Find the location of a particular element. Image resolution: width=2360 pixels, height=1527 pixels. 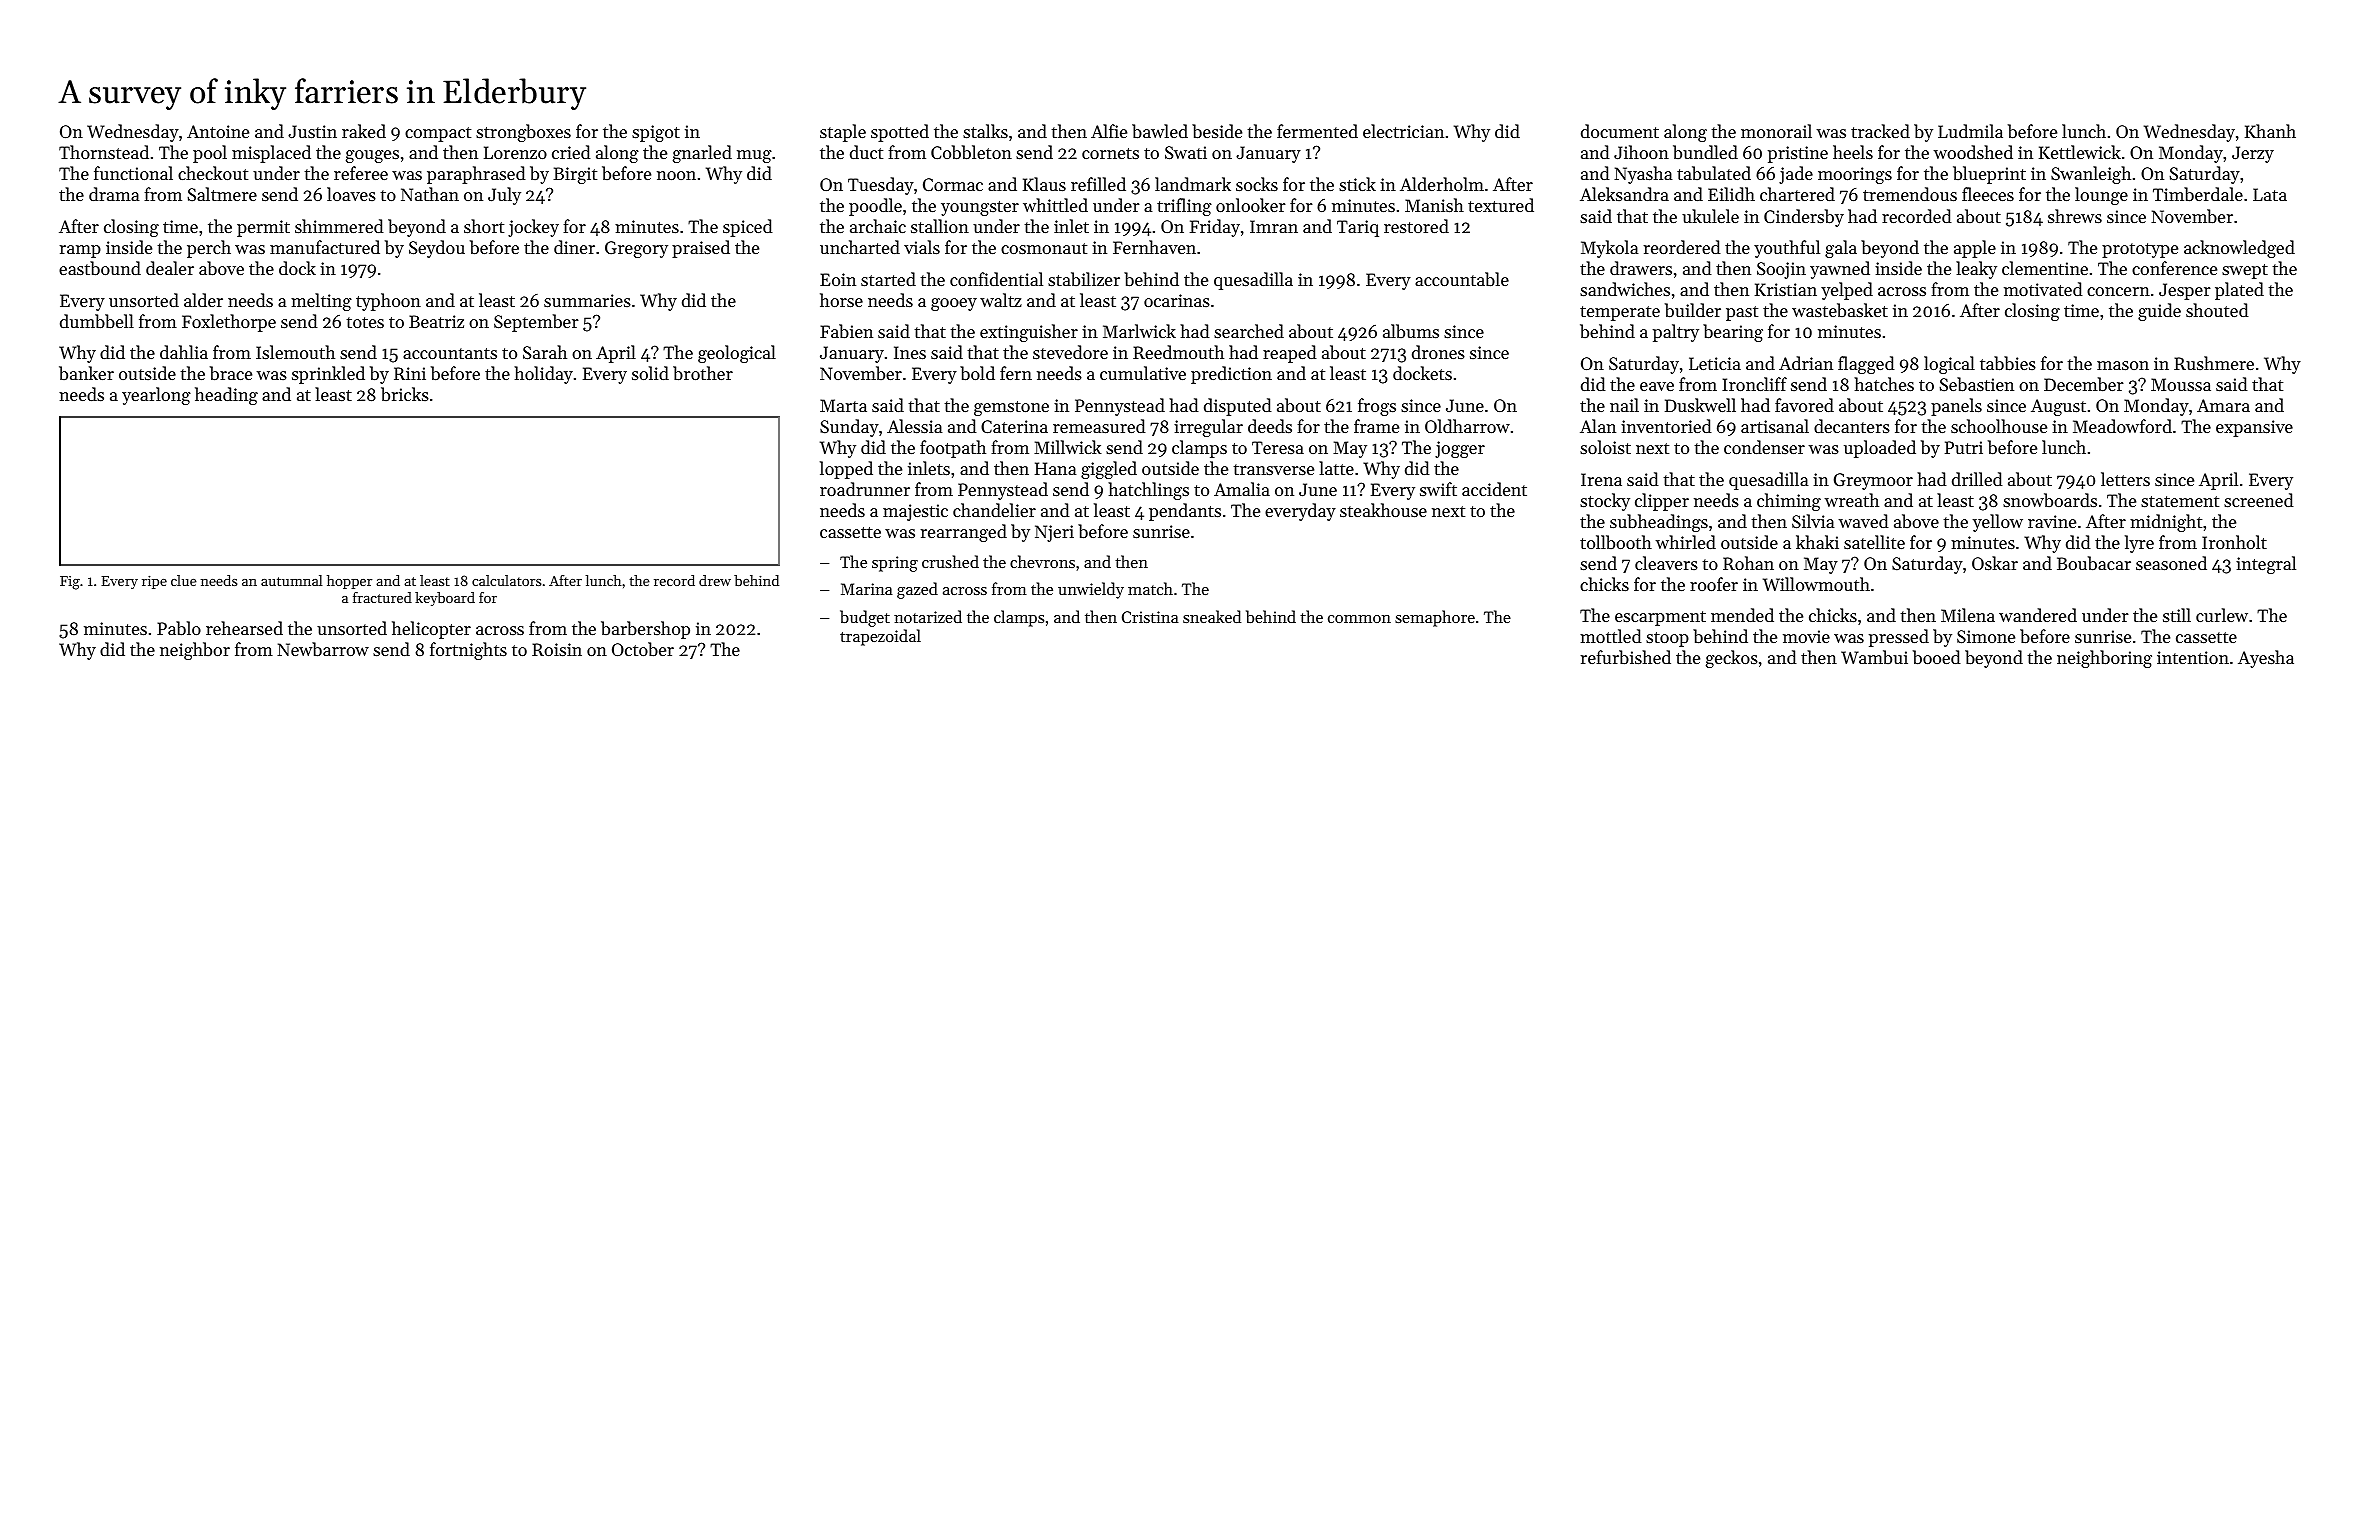

short is located at coordinates (484, 226).
